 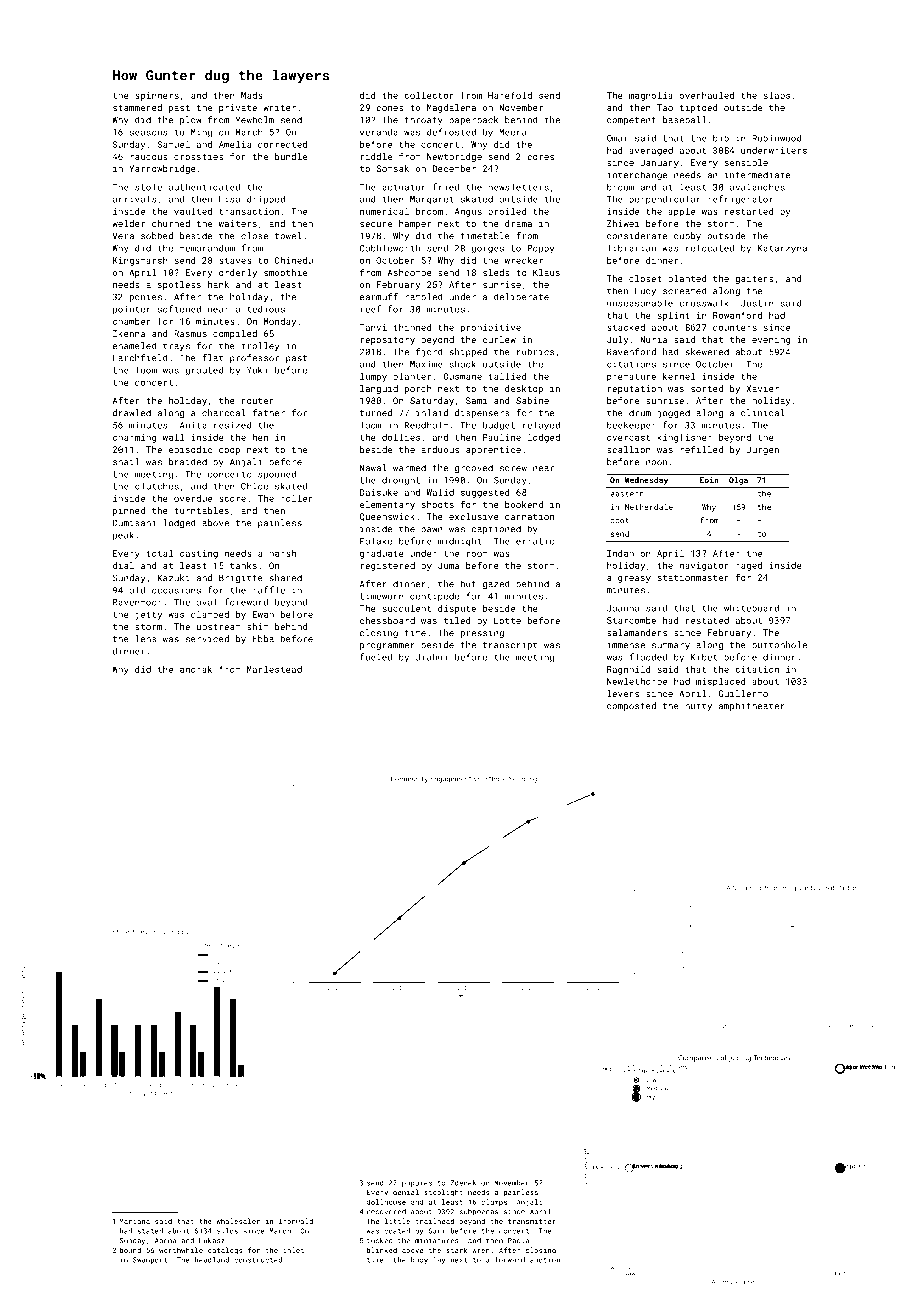 I want to click on forward, so click(x=510, y=1260).
